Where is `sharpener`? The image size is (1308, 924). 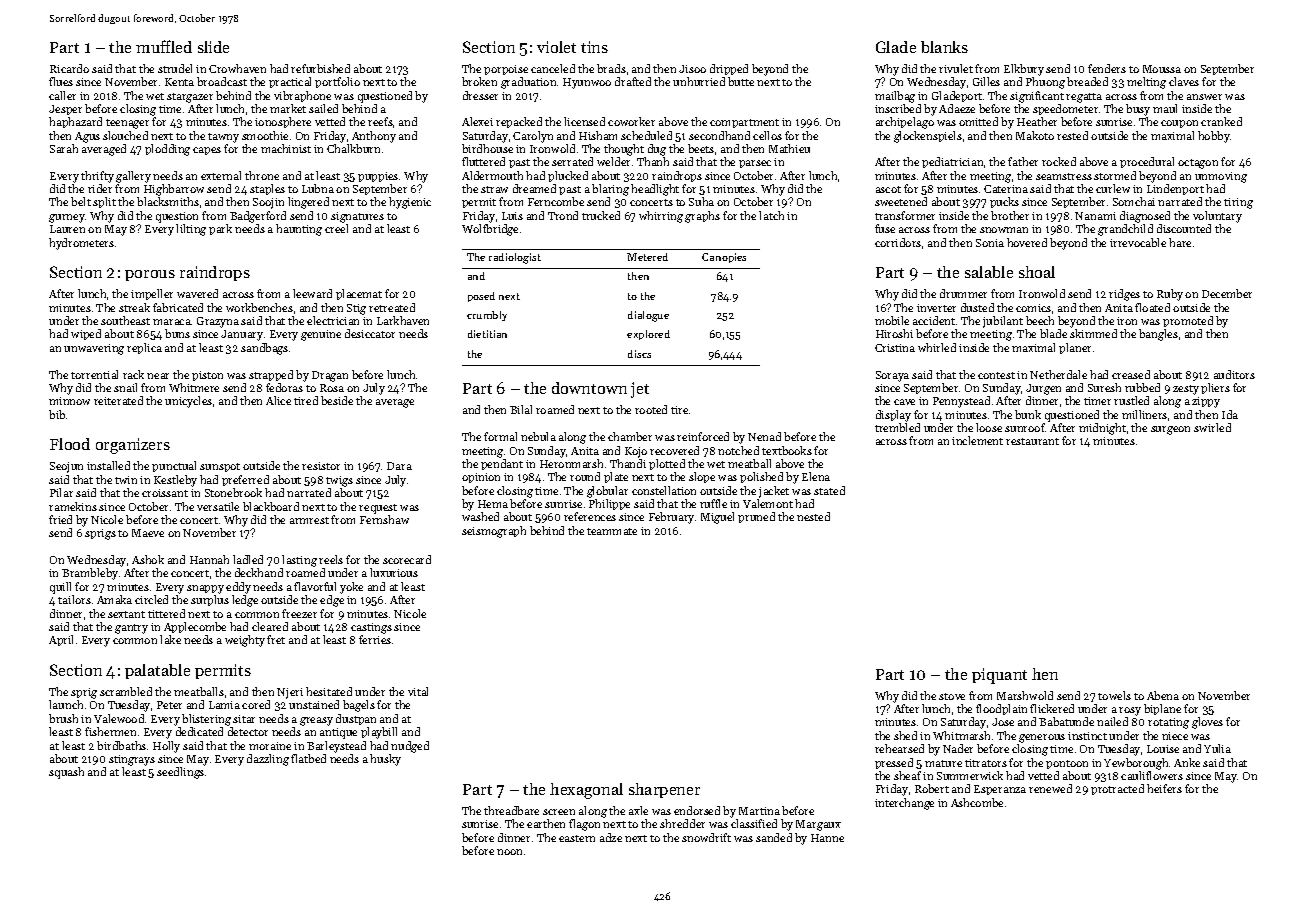
sharpener is located at coordinates (664, 790).
